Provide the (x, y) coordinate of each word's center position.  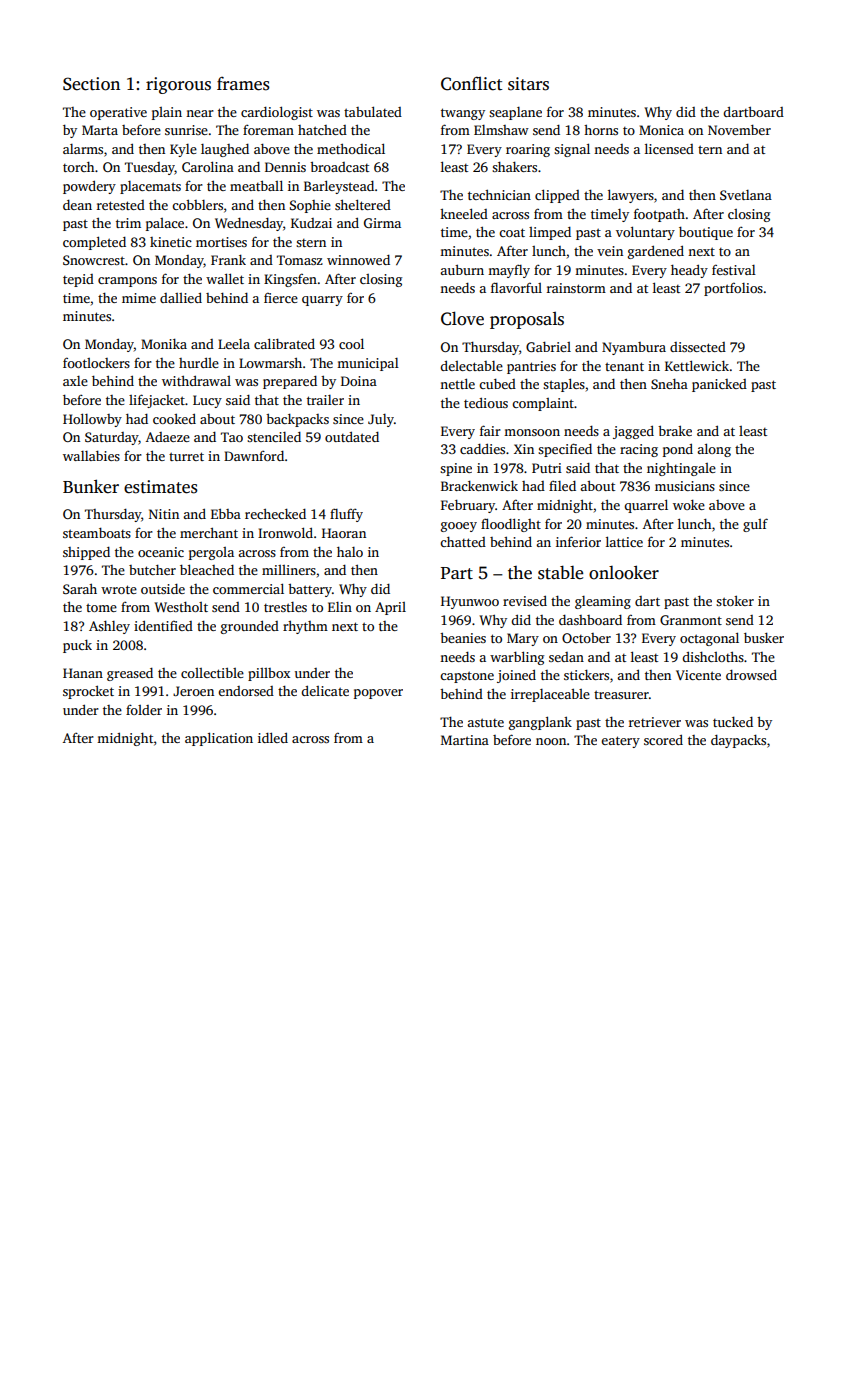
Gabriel (548, 347)
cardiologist (277, 113)
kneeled (464, 213)
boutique (706, 233)
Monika (164, 343)
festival (734, 269)
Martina (465, 740)
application (219, 739)
